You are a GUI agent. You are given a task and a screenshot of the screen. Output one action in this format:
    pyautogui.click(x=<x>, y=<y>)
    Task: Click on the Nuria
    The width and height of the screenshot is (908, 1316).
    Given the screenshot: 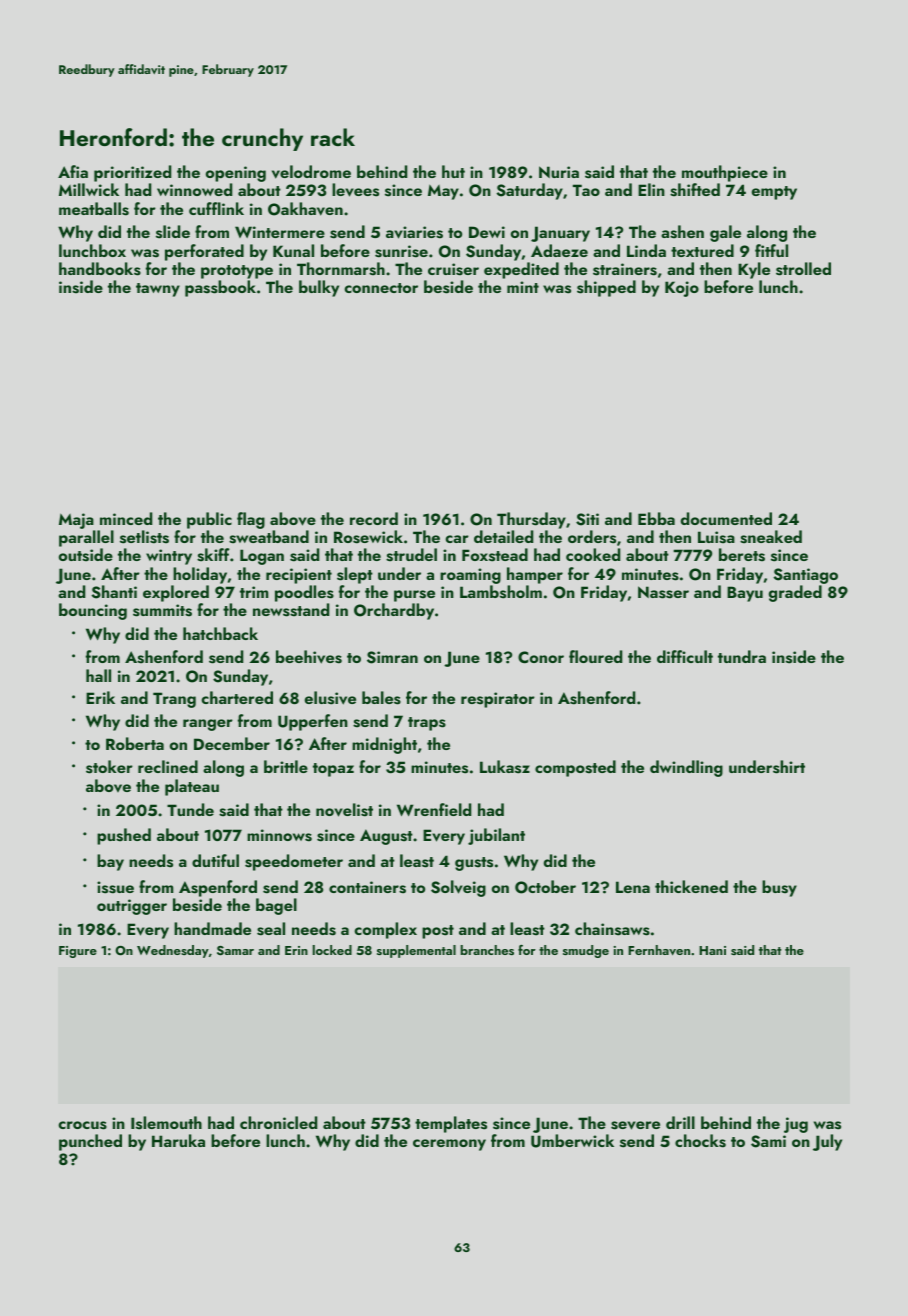 What is the action you would take?
    pyautogui.click(x=559, y=172)
